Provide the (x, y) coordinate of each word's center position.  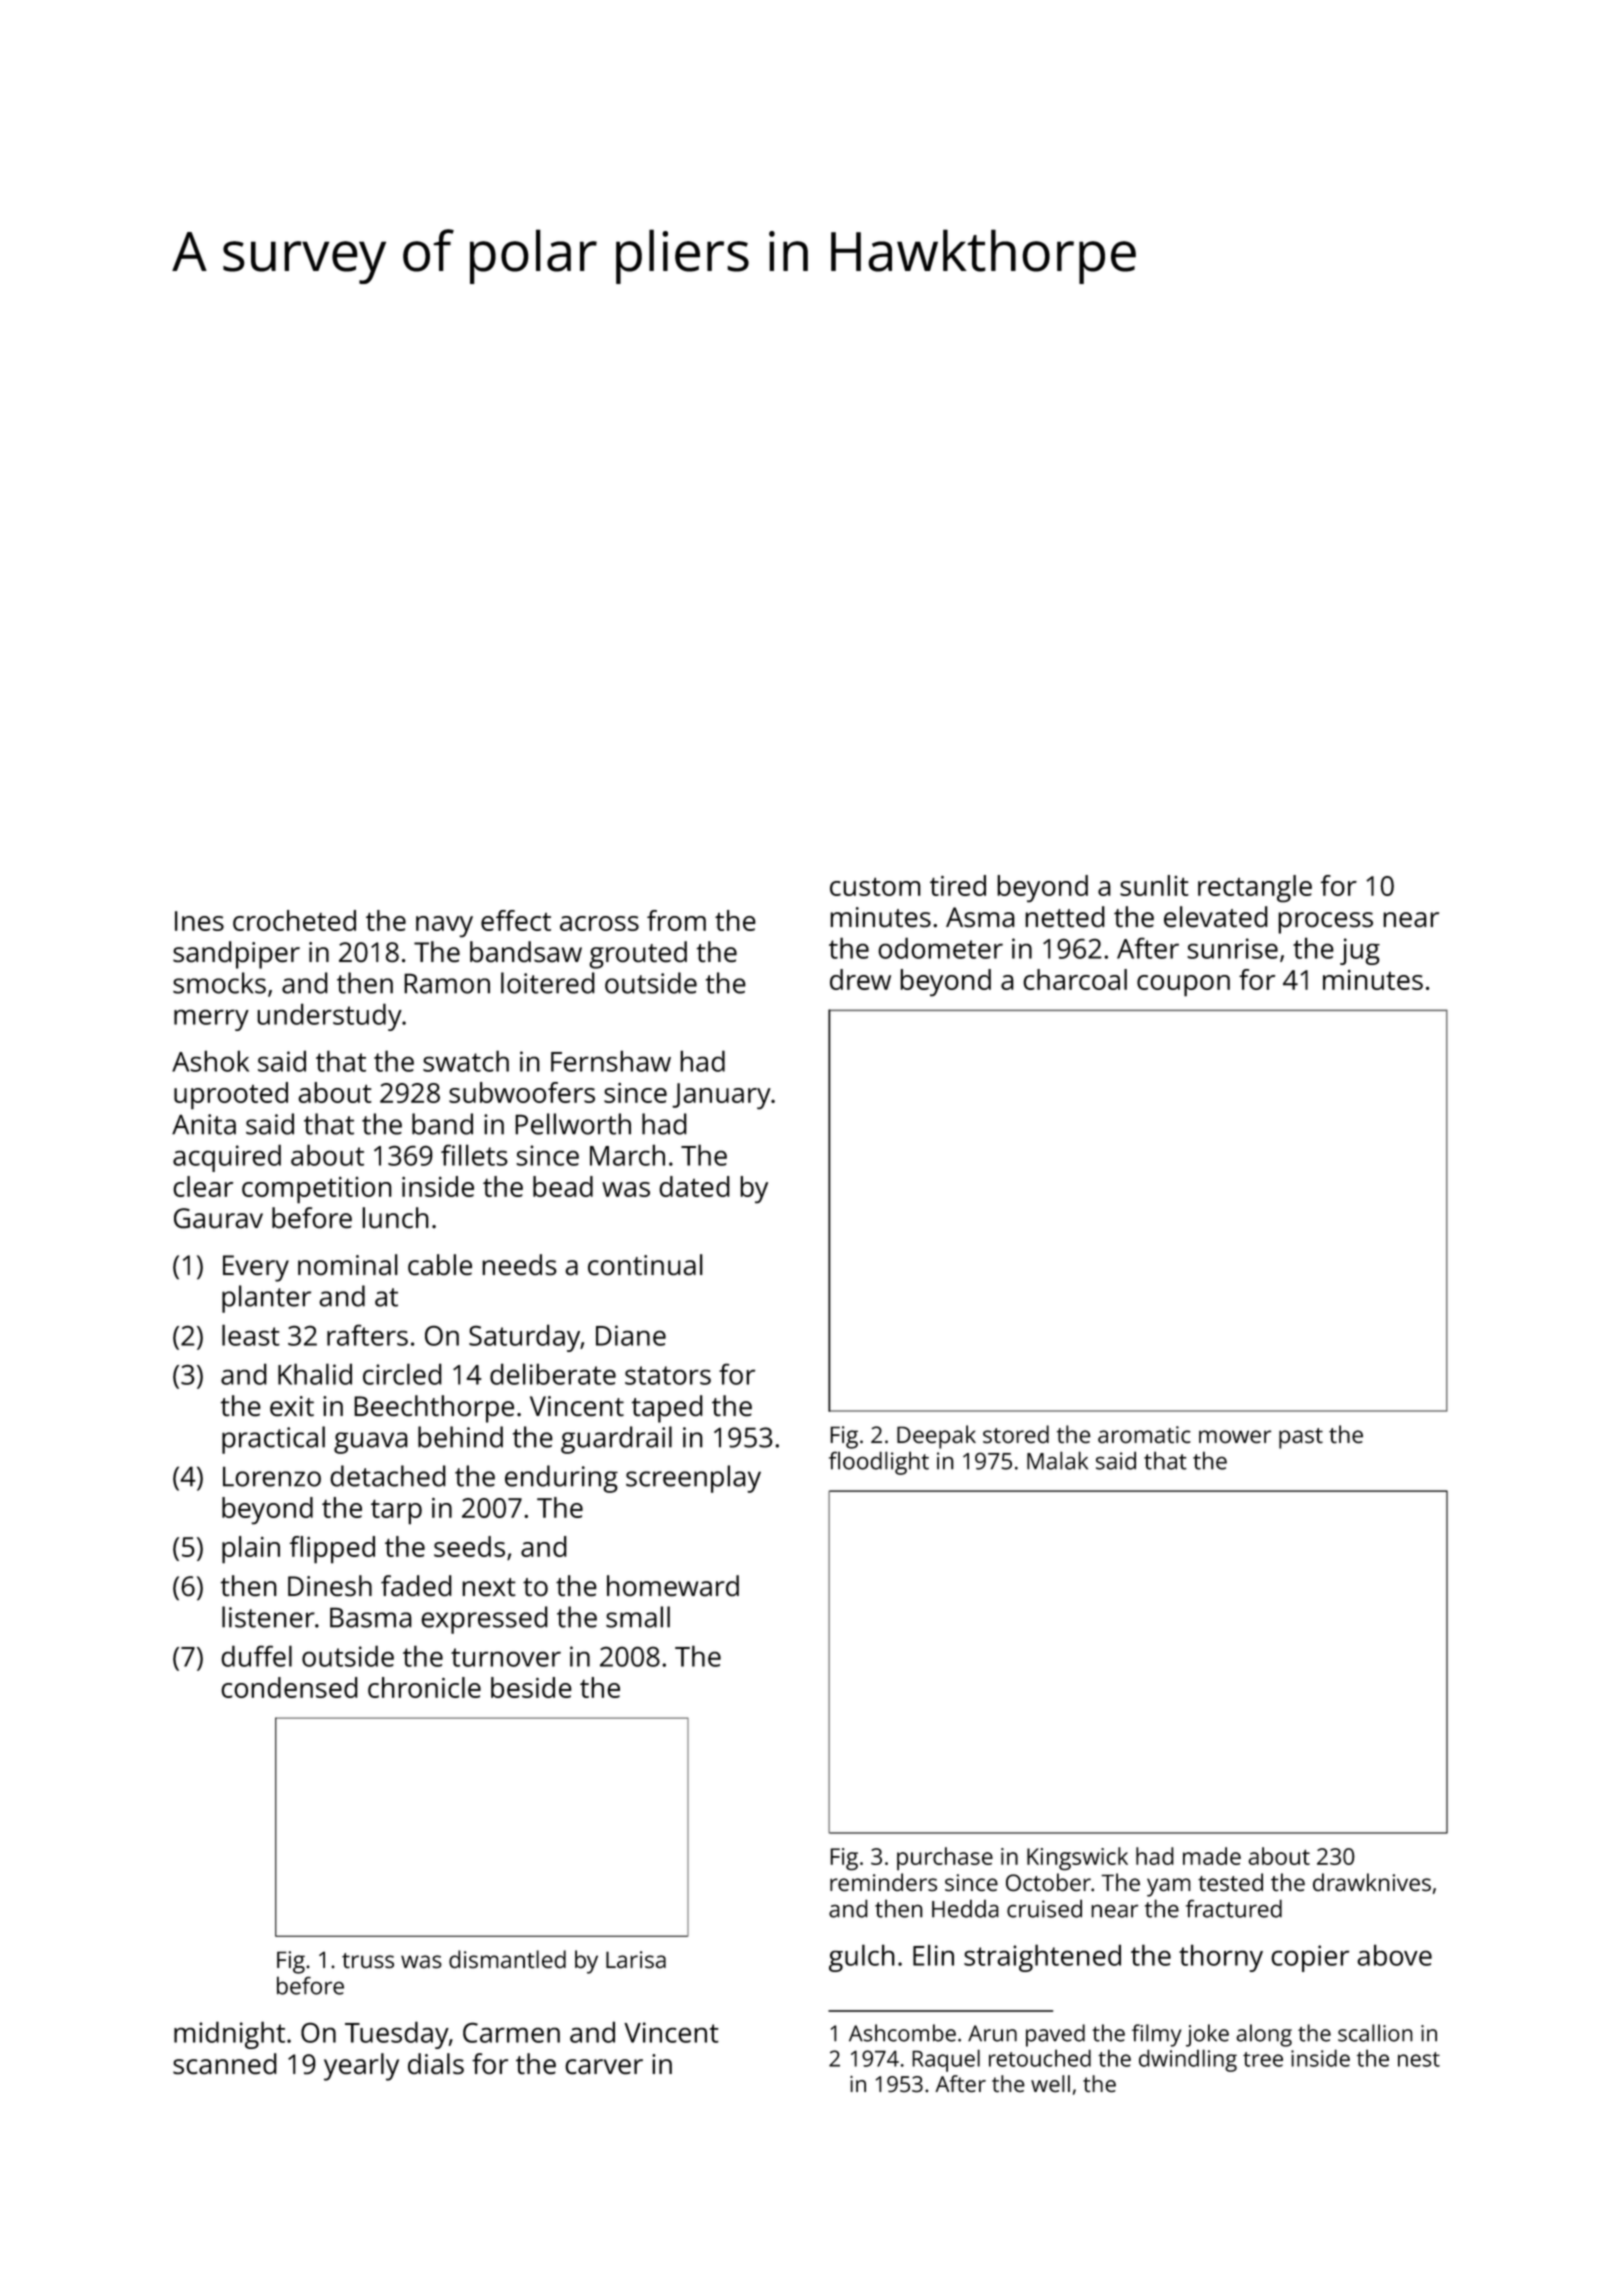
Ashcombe (902, 2033)
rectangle (1255, 888)
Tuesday (397, 2035)
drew (860, 979)
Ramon (447, 983)
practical (273, 1440)
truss (368, 1960)
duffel (256, 1656)
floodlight (879, 1463)
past (1301, 1438)
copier (1310, 1958)
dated (694, 1186)
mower (1235, 1436)
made (1212, 1856)
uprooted (231, 1096)
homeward (673, 1585)
